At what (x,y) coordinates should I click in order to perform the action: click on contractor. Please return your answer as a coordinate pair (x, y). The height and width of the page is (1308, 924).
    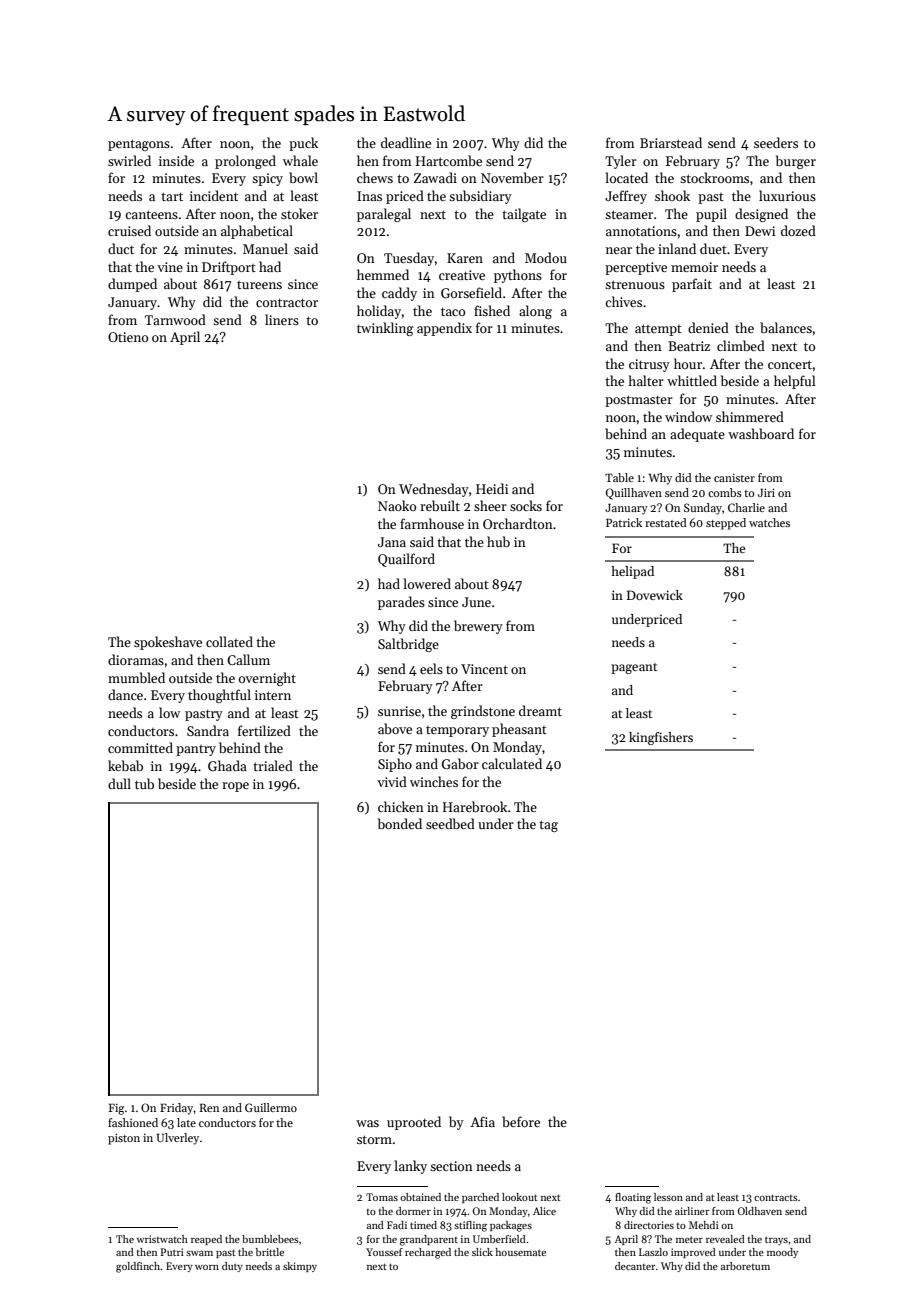
    Looking at the image, I should click on (287, 302).
